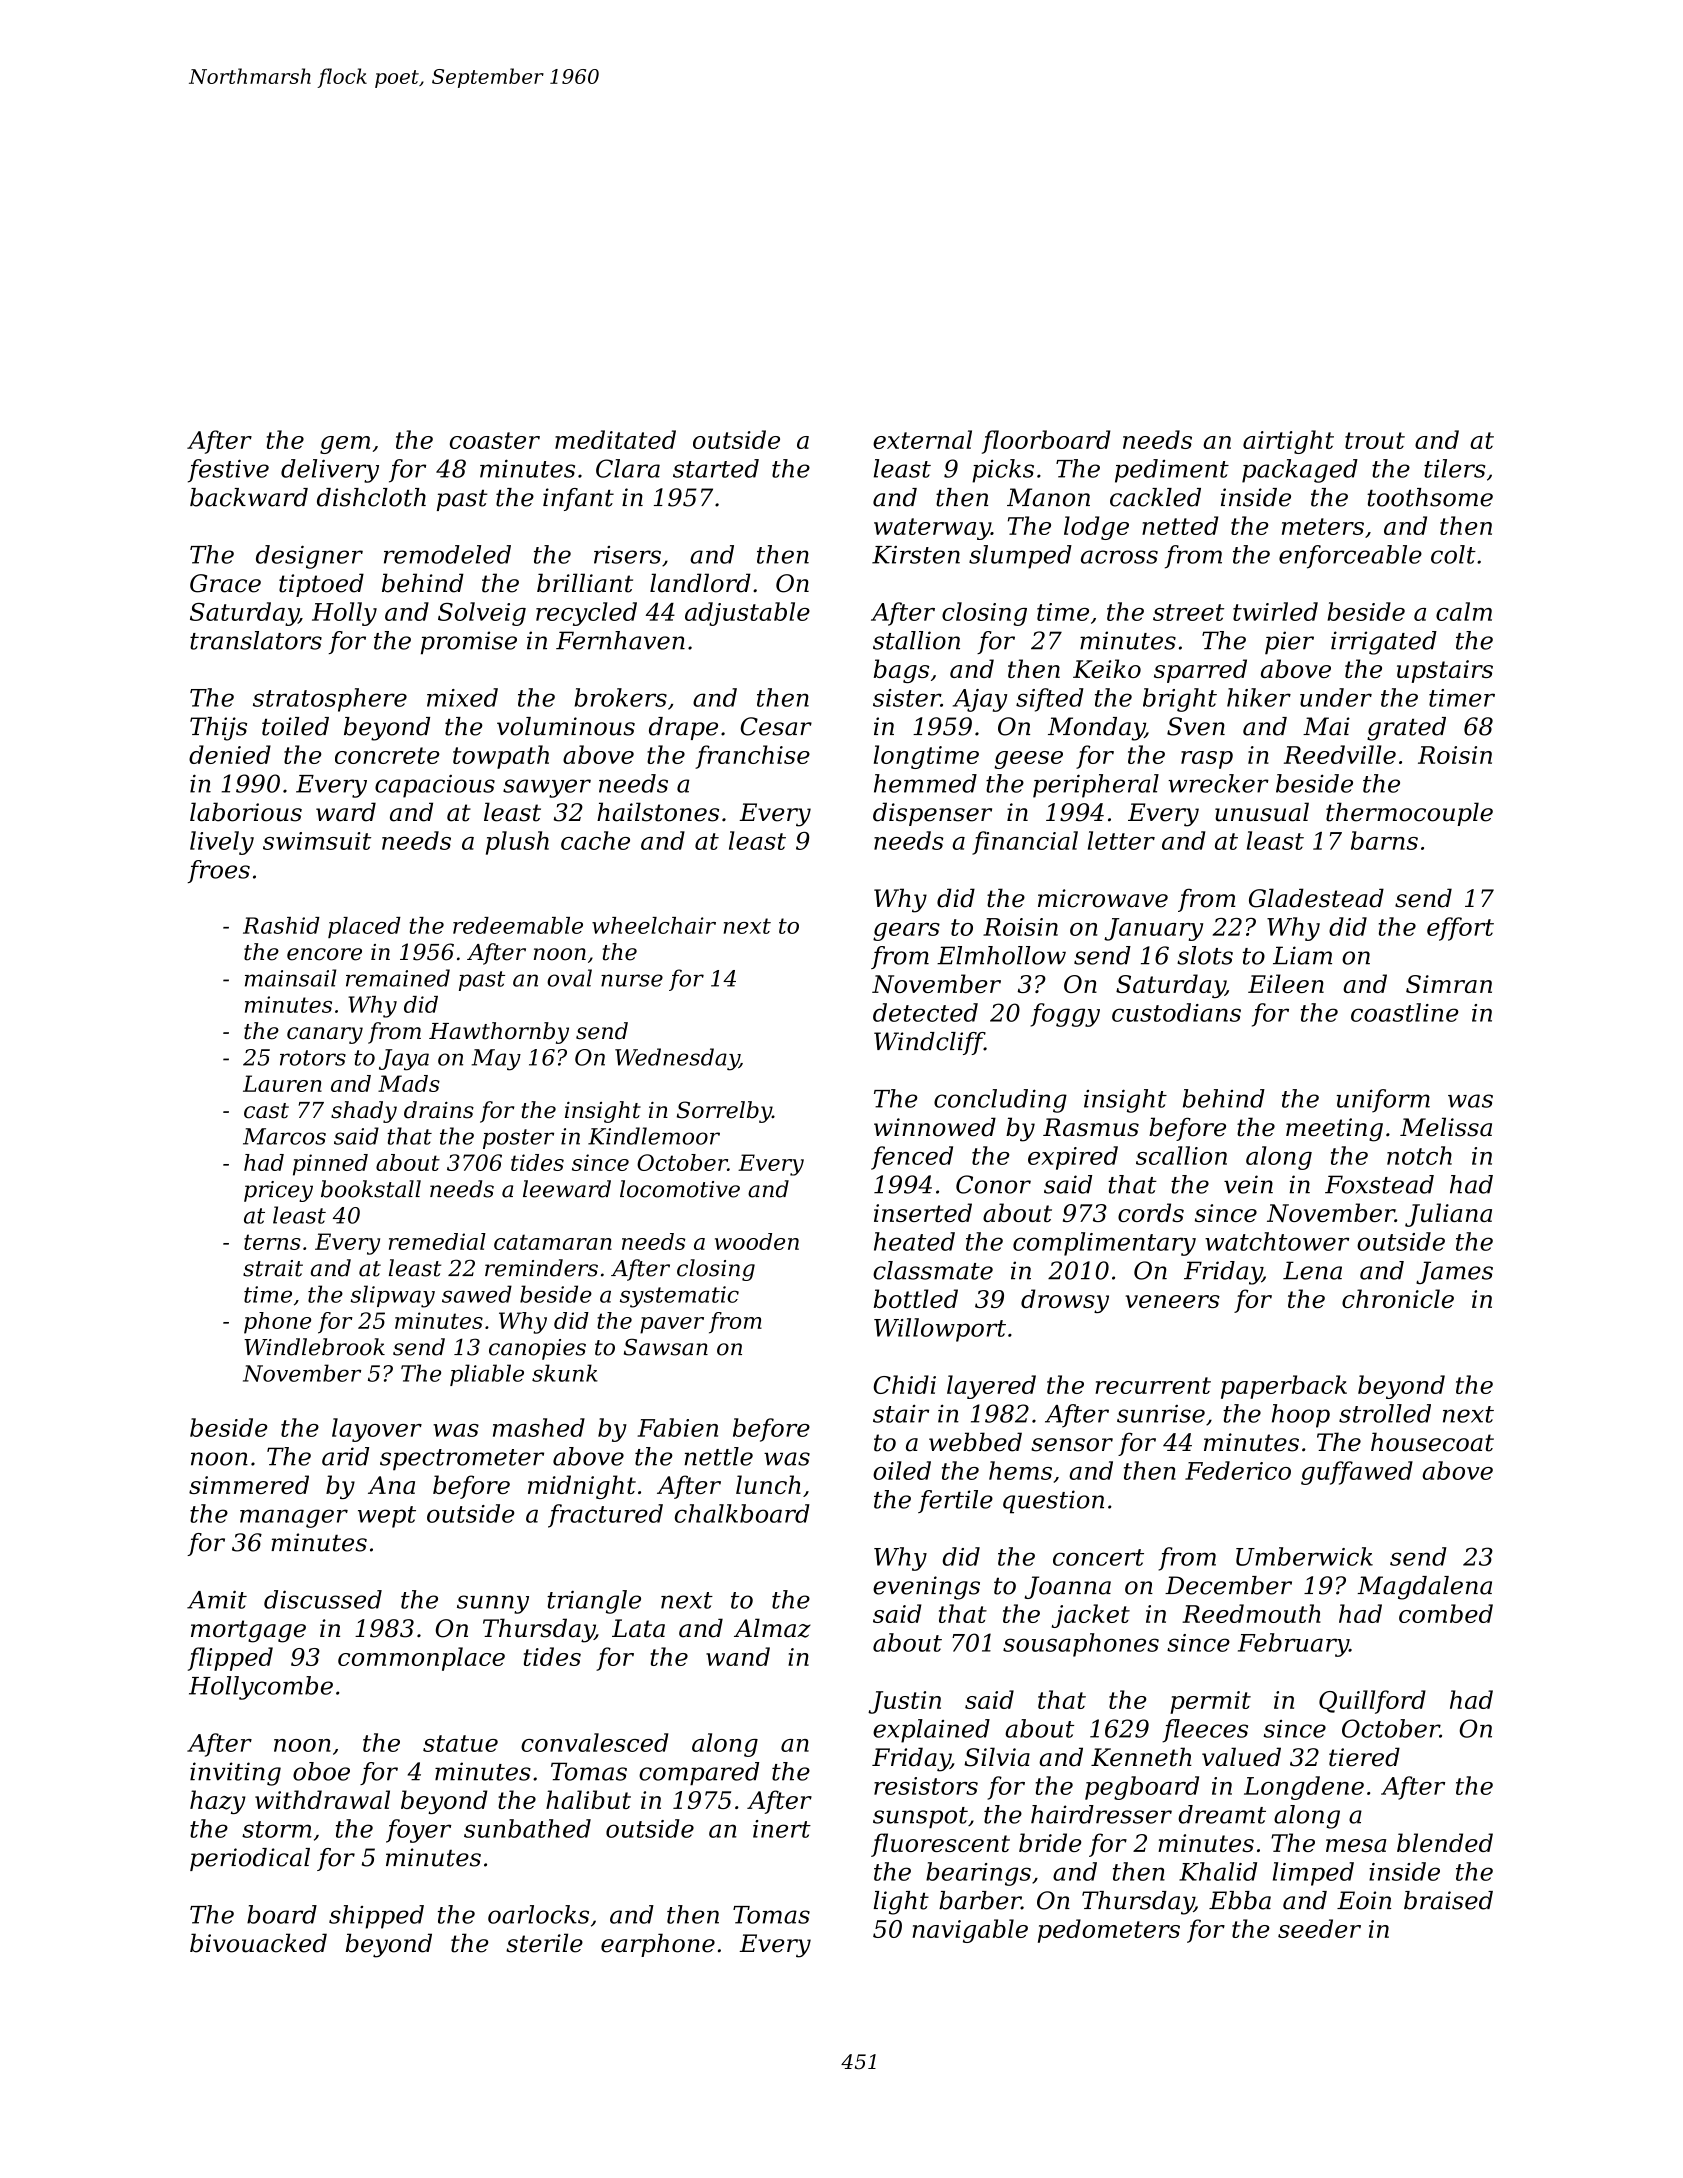 The width and height of the screenshot is (1683, 2178). What do you see at coordinates (926, 1588) in the screenshot?
I see `evenings` at bounding box center [926, 1588].
